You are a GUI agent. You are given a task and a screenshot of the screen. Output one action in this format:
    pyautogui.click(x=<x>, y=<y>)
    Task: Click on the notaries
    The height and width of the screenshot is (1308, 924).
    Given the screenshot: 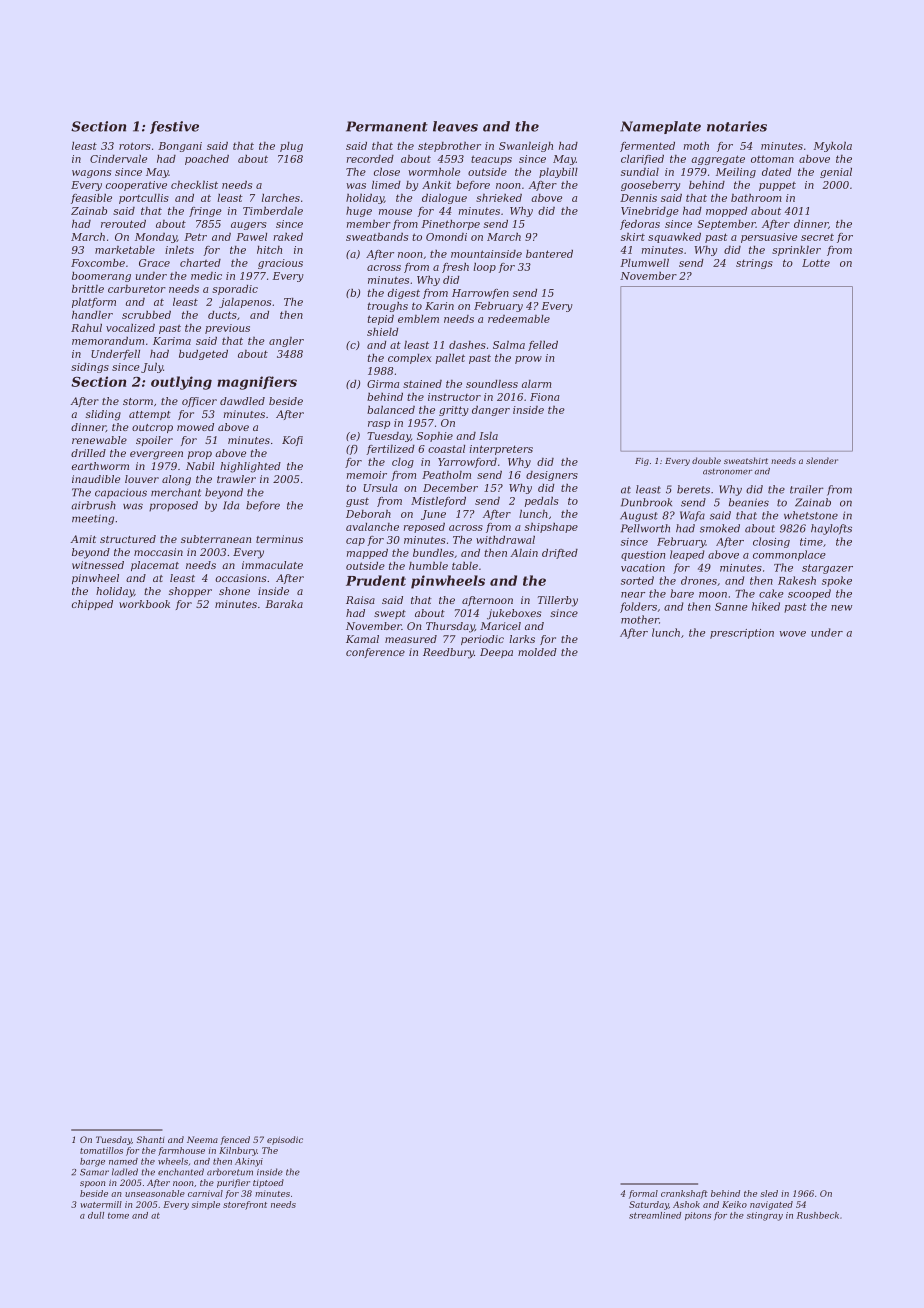 What is the action you would take?
    pyautogui.click(x=737, y=126)
